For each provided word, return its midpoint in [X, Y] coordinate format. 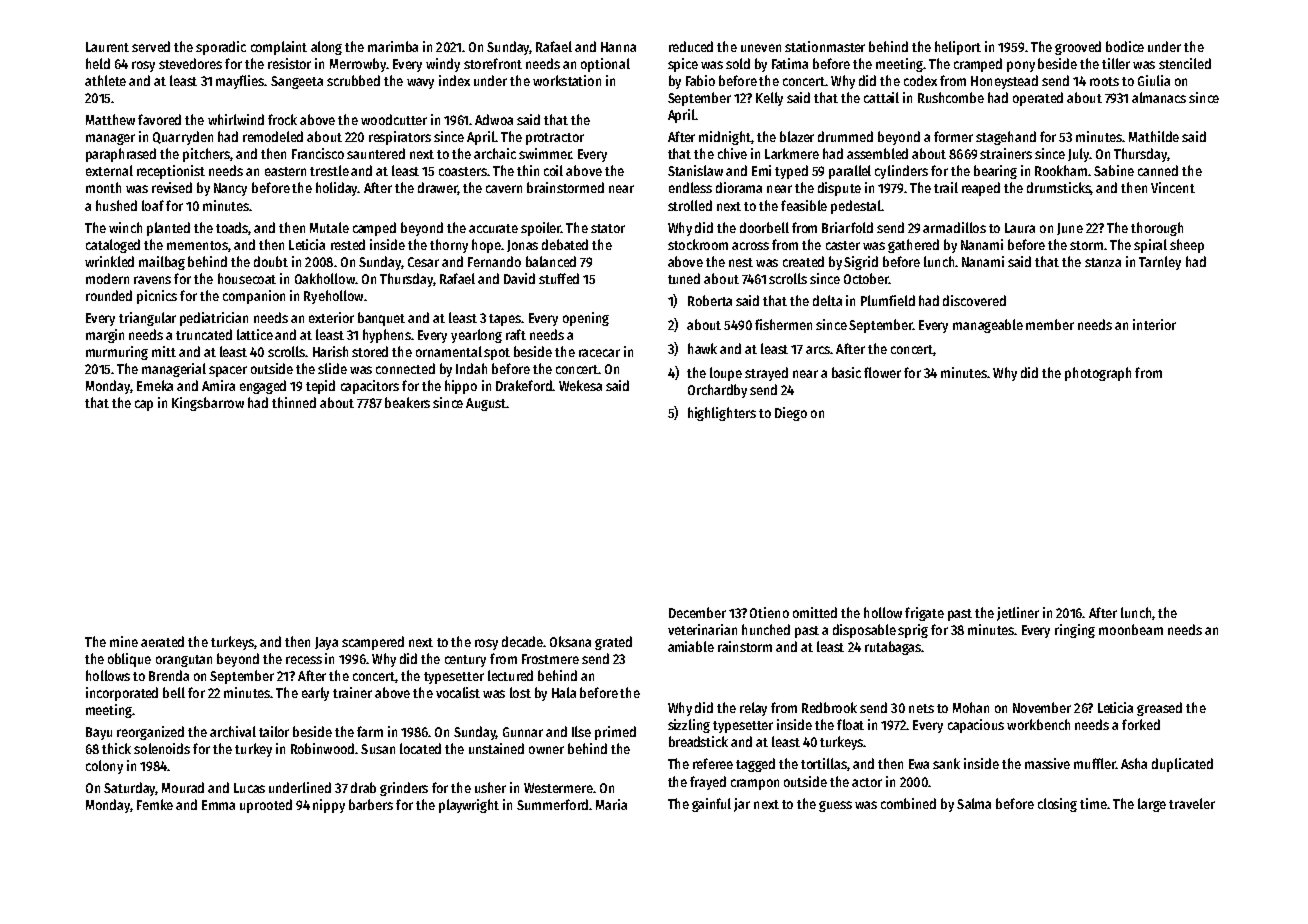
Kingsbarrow [208, 404]
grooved [1078, 48]
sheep [1187, 246]
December [697, 612]
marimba [393, 46]
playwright [469, 806]
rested [348, 244]
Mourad [183, 787]
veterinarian [702, 629]
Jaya [326, 643]
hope [486, 246]
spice [683, 65]
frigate [924, 614]
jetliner [1018, 614]
